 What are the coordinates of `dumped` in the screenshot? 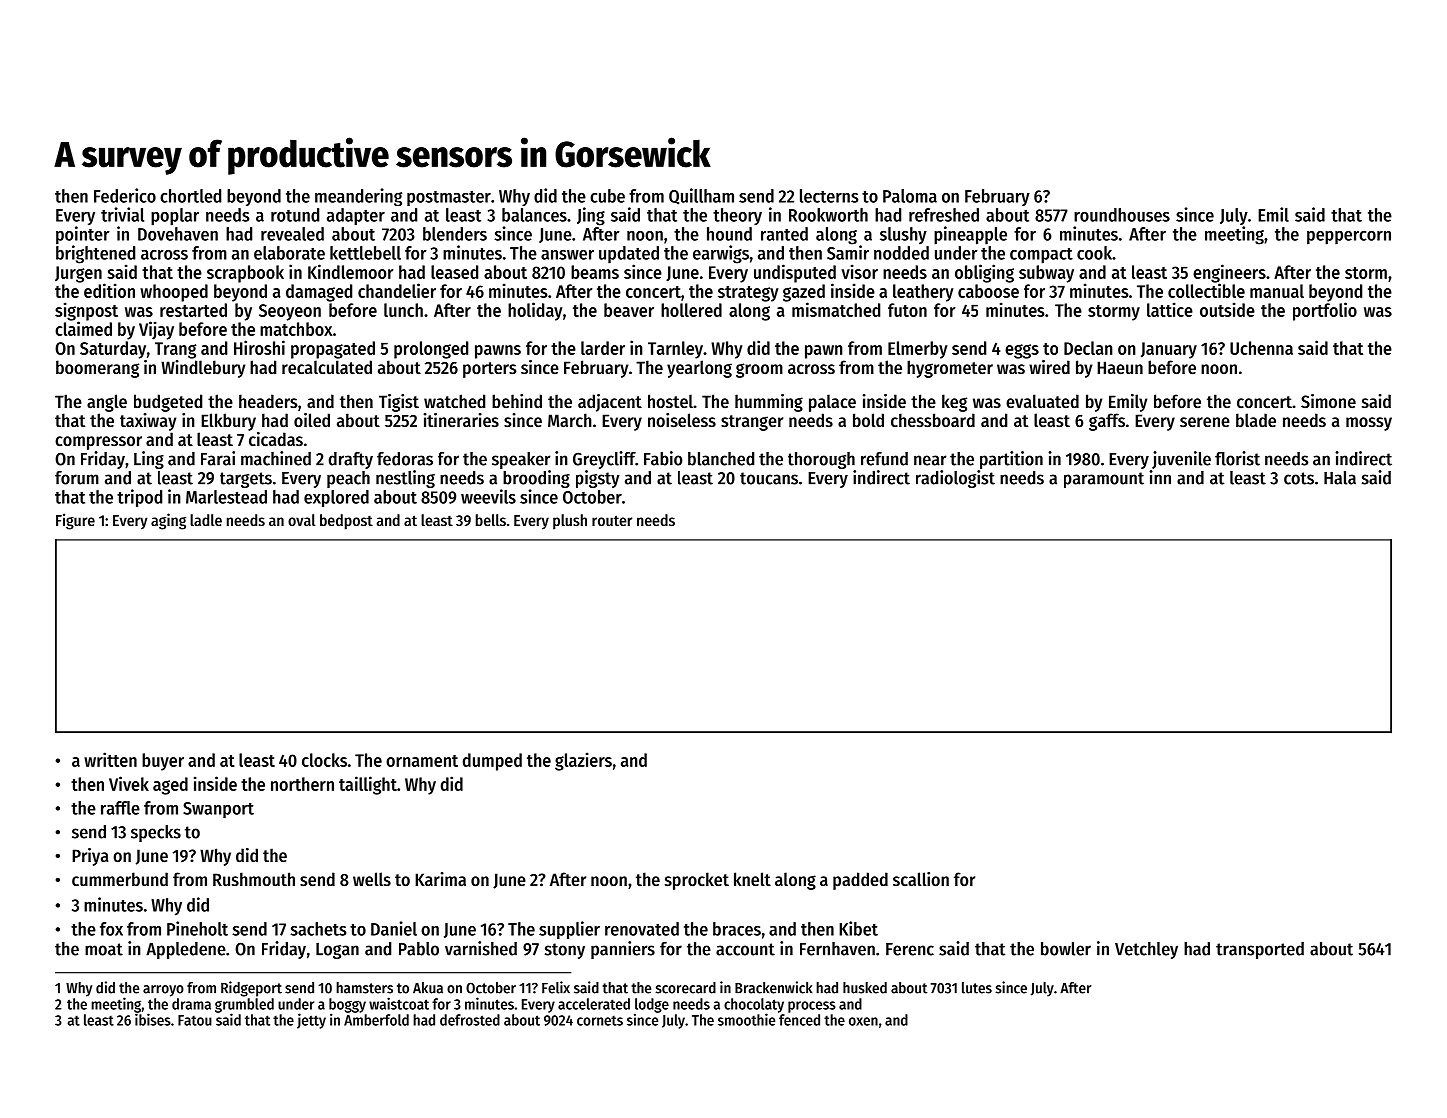 It's located at (492, 762).
